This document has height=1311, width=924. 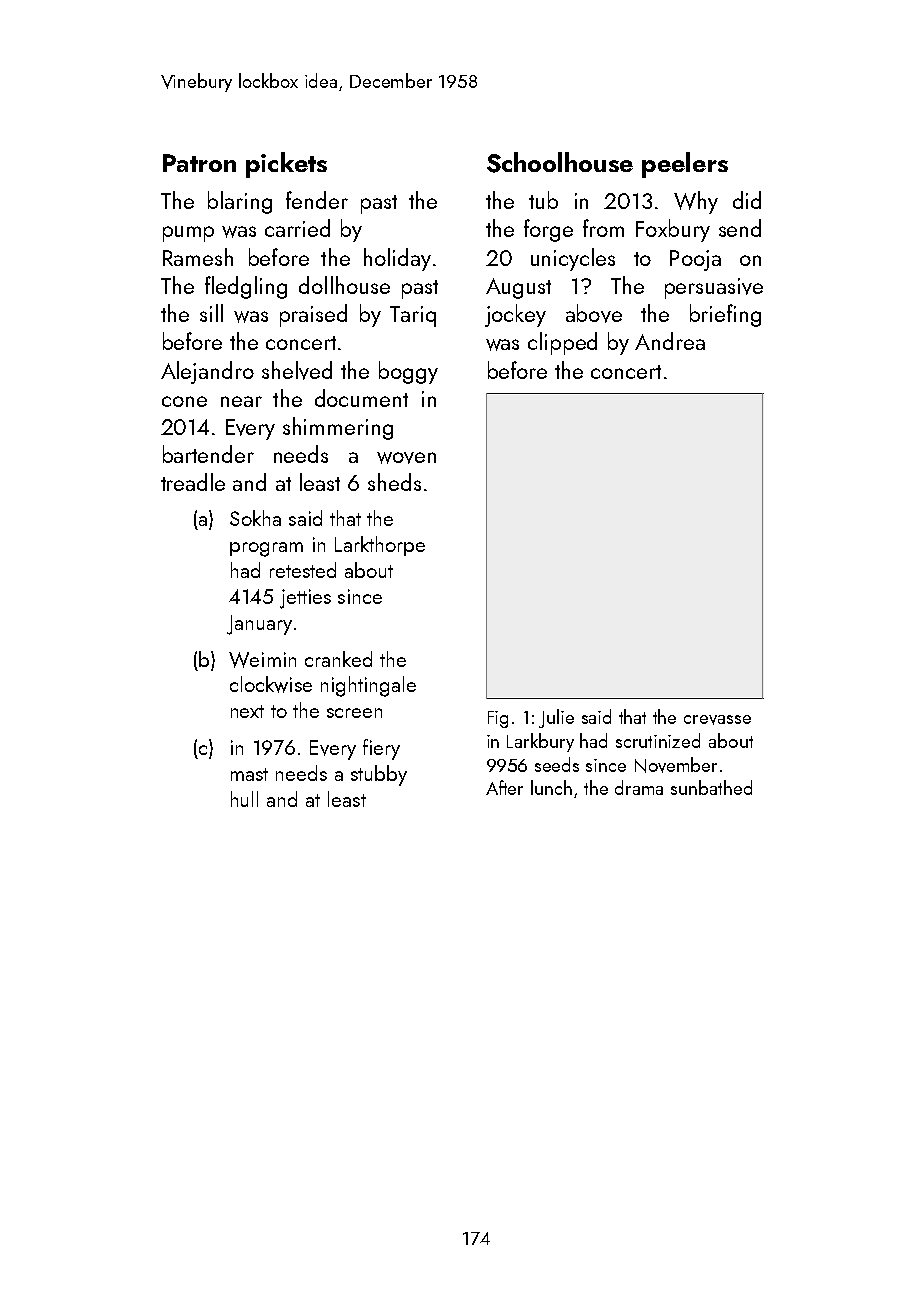 I want to click on woven, so click(x=406, y=458).
